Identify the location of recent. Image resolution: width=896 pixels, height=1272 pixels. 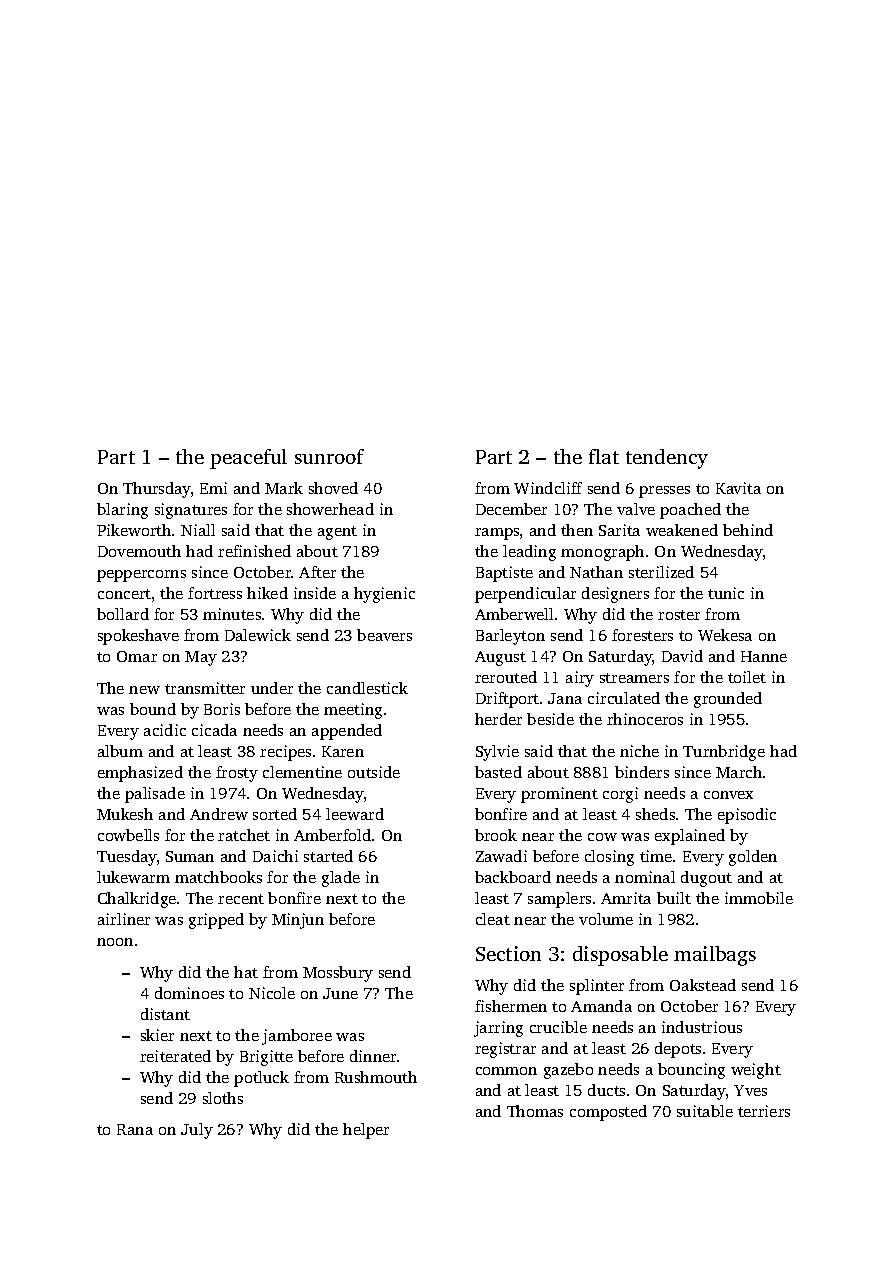
(241, 899).
